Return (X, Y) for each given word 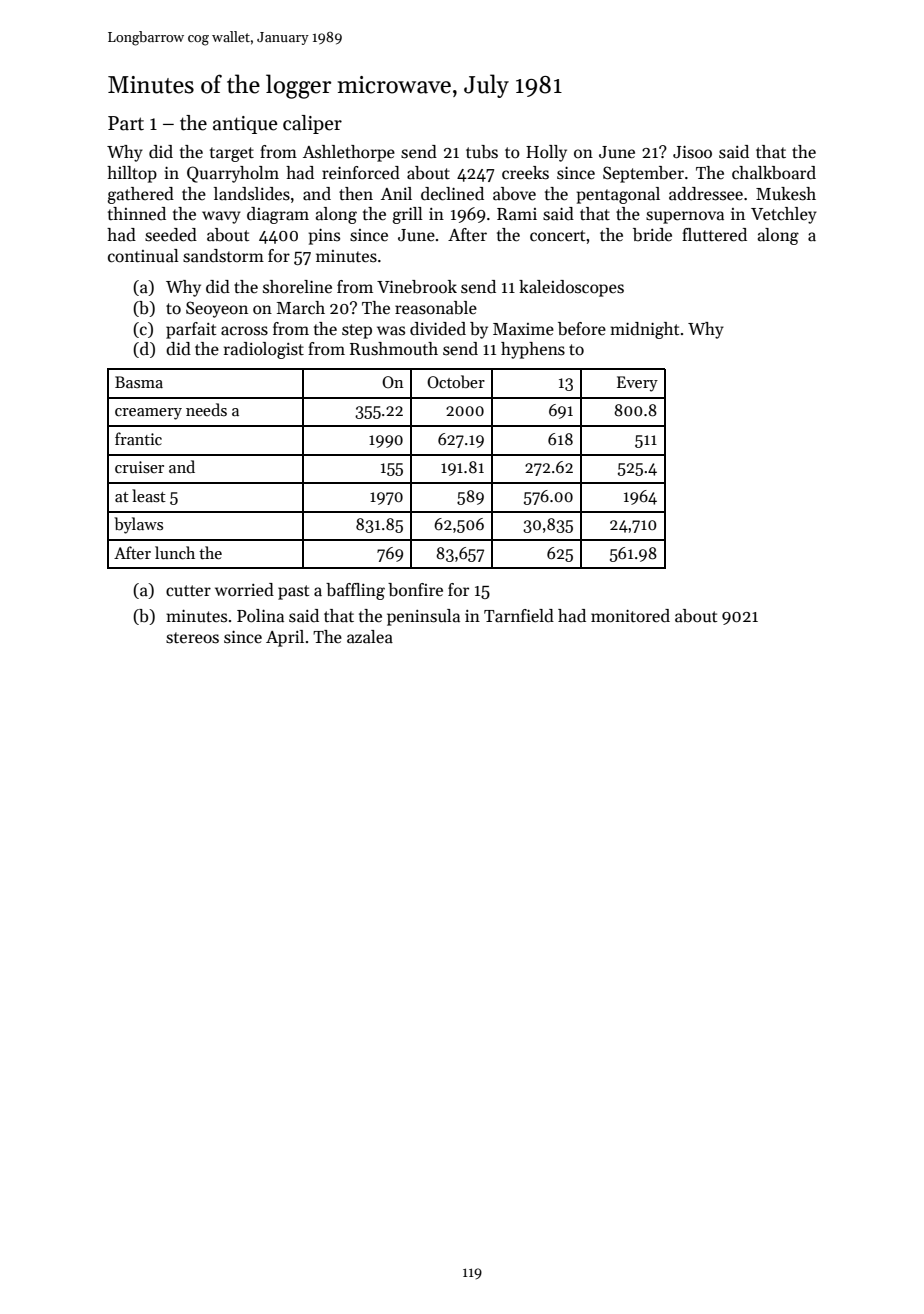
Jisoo (692, 152)
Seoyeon (217, 309)
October (456, 381)
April (285, 638)
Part (126, 123)
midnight (644, 330)
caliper (312, 124)
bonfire (415, 590)
